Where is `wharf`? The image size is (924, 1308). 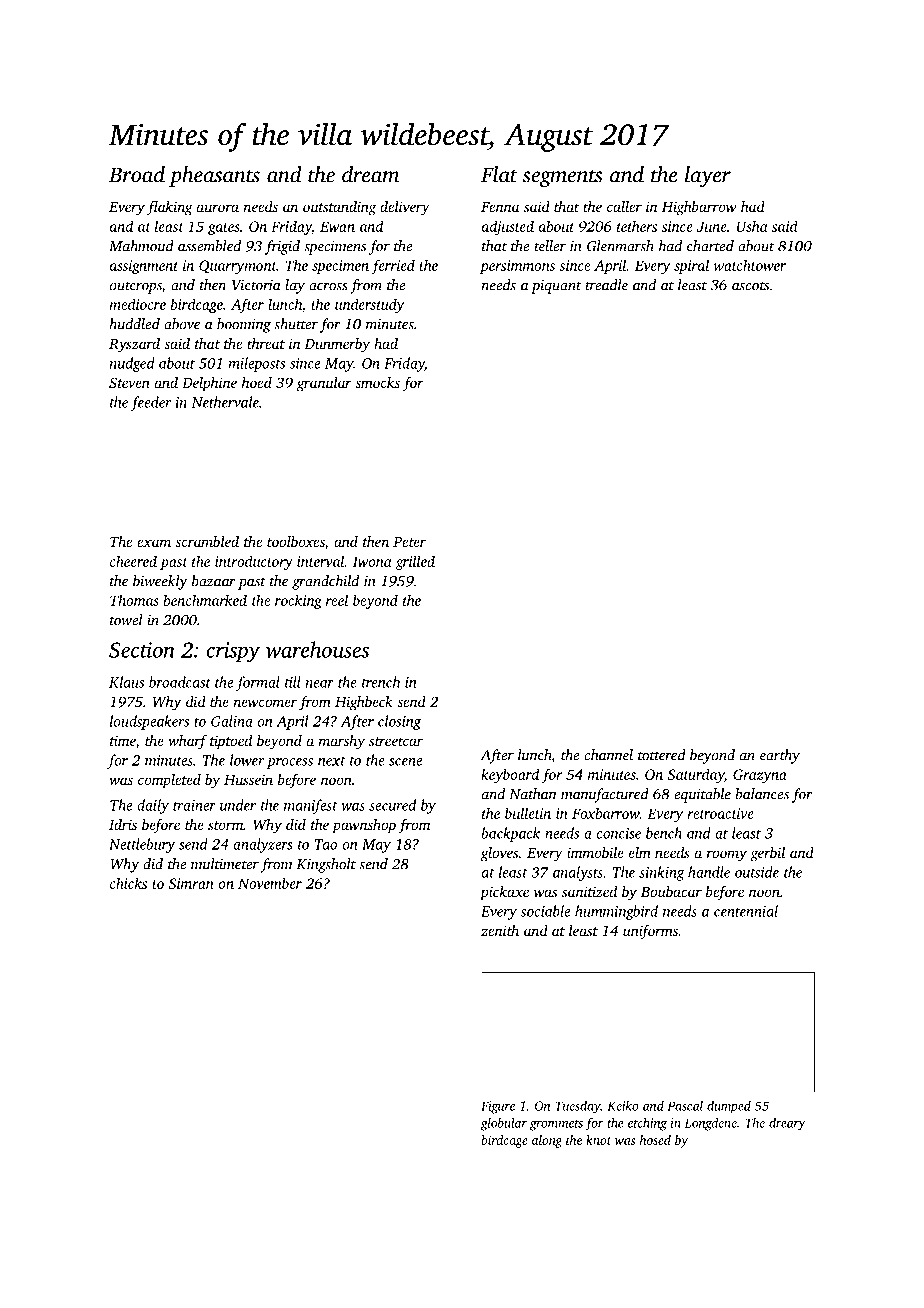 wharf is located at coordinates (187, 742).
